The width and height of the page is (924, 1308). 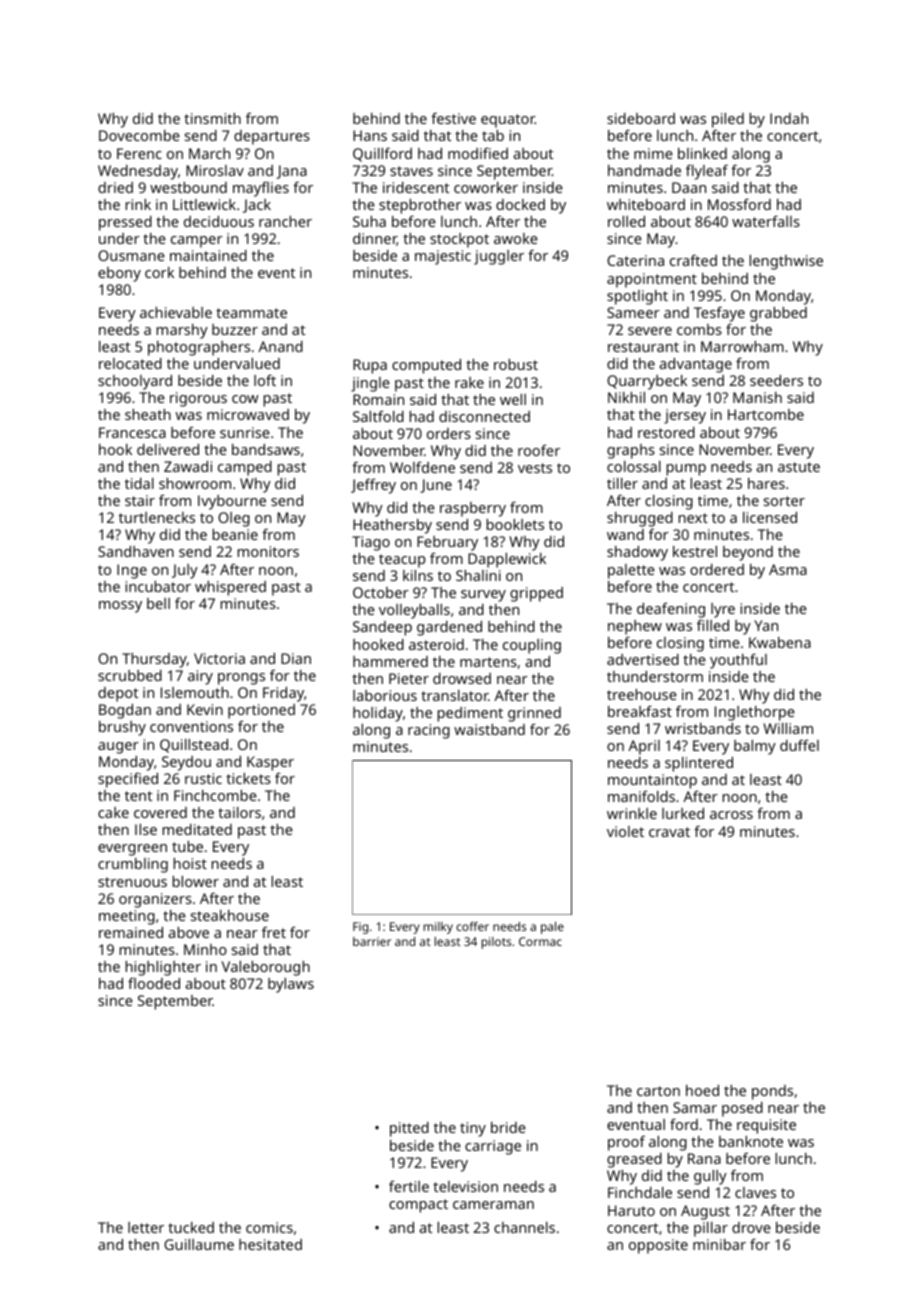 What do you see at coordinates (658, 1246) in the page?
I see `opposite` at bounding box center [658, 1246].
